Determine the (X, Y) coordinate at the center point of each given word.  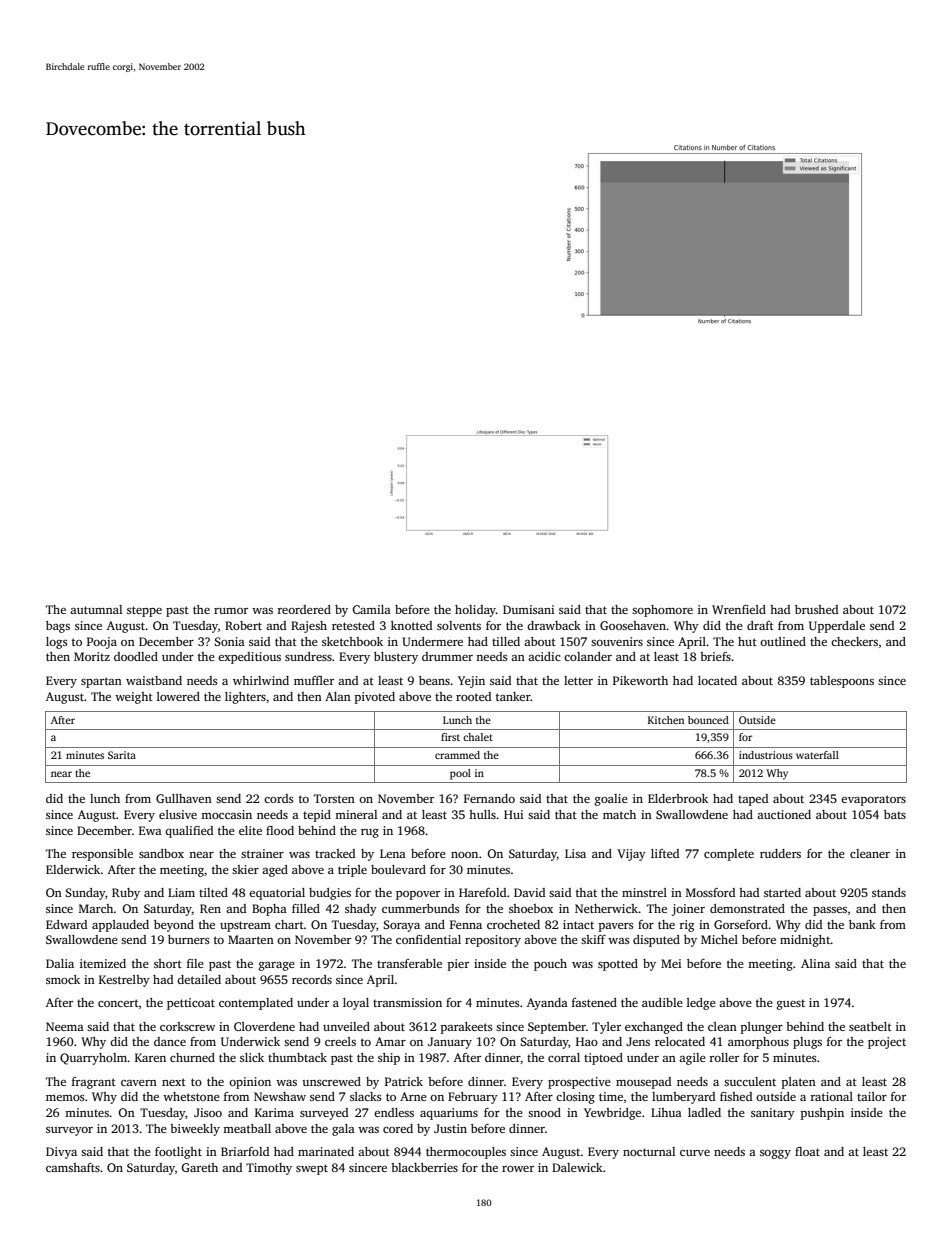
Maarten (251, 939)
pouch (550, 965)
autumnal (96, 609)
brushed (816, 609)
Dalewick (577, 1167)
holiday (475, 611)
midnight (805, 941)
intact (578, 924)
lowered (178, 696)
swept (312, 1169)
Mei (671, 963)
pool (460, 774)
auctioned (784, 814)
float (807, 1151)
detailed (199, 979)
